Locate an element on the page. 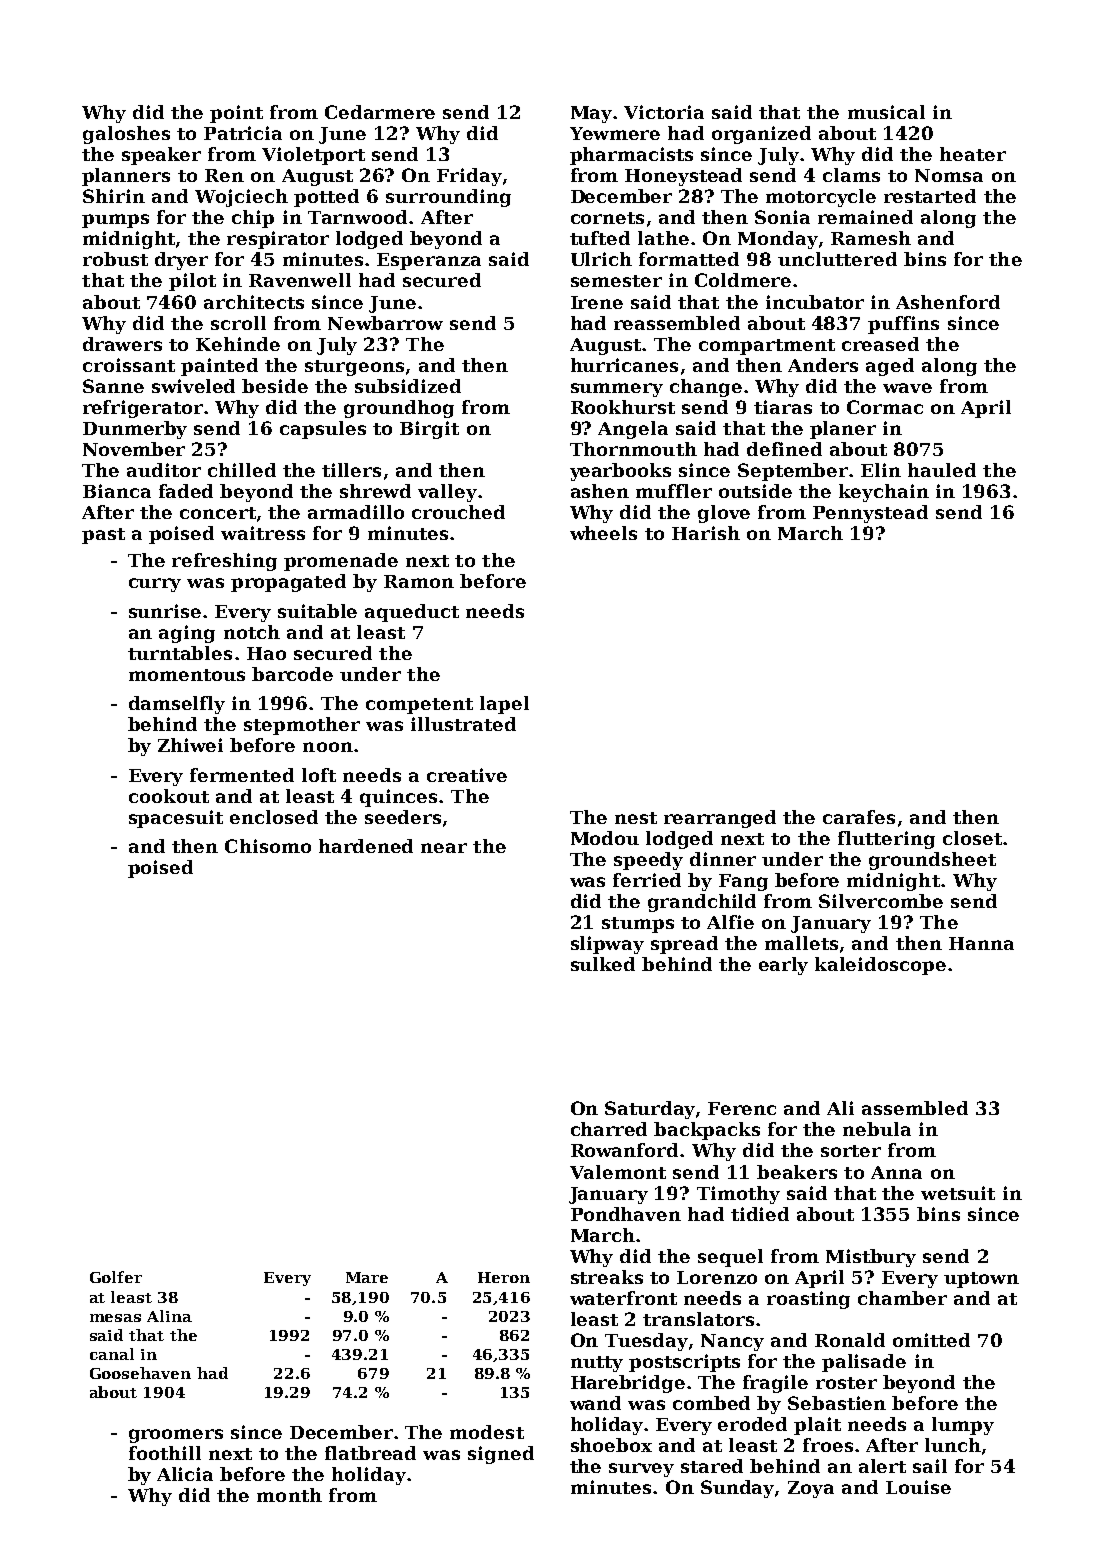 The width and height of the page is (1107, 1566). galoshes is located at coordinates (126, 135).
